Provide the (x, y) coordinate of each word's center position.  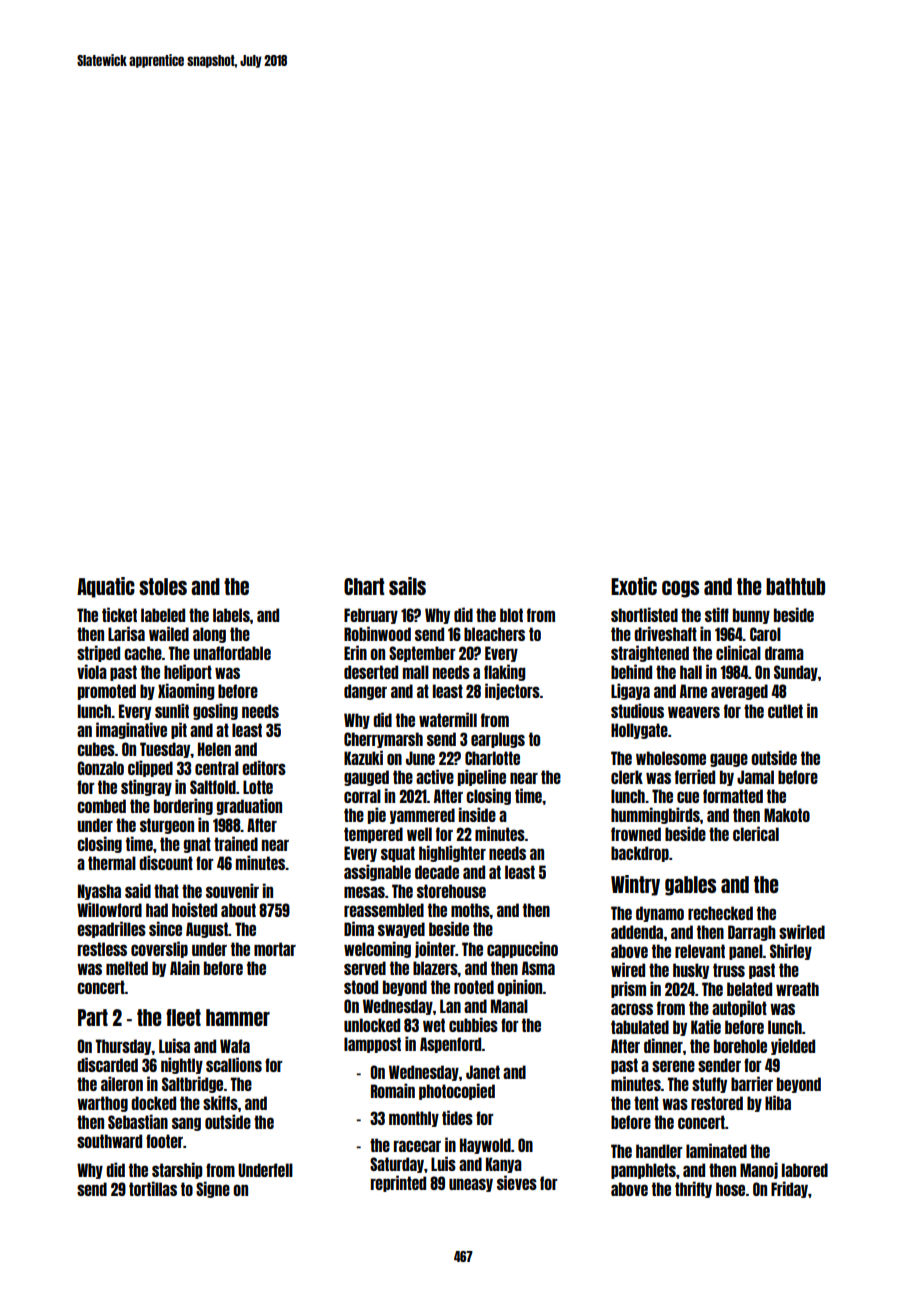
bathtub (795, 586)
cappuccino (522, 949)
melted (127, 968)
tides (457, 1117)
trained (236, 843)
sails (407, 586)
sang (186, 1124)
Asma (538, 968)
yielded (793, 1046)
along (209, 635)
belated (749, 989)
